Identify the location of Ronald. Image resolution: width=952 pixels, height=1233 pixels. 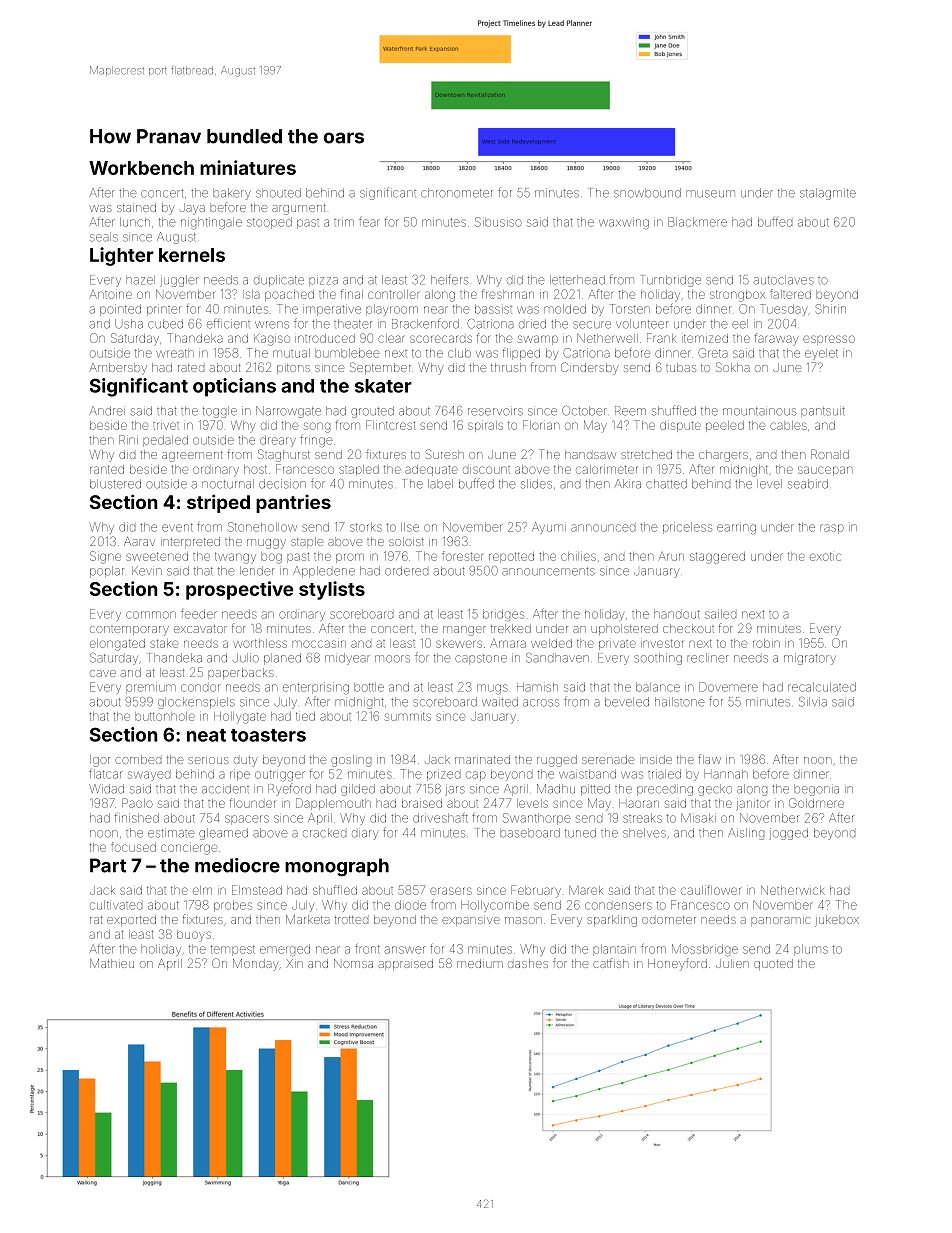
(830, 454).
